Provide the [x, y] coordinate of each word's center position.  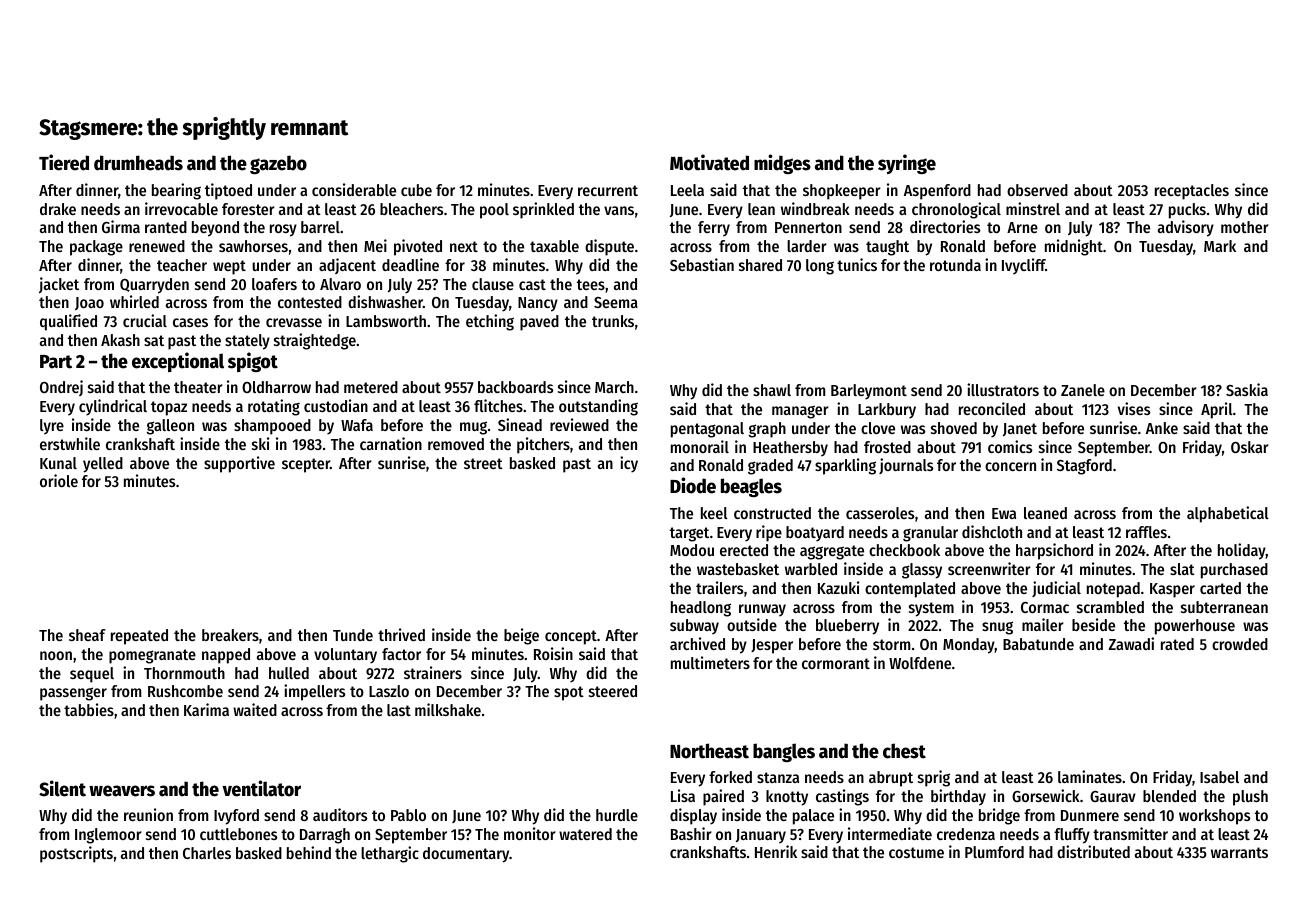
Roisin [553, 653]
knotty [787, 798]
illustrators [1003, 389]
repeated [139, 637]
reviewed [579, 424]
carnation [391, 443]
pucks [1187, 211]
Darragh [325, 836]
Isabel [1219, 777]
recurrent [608, 190]
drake [58, 209]
